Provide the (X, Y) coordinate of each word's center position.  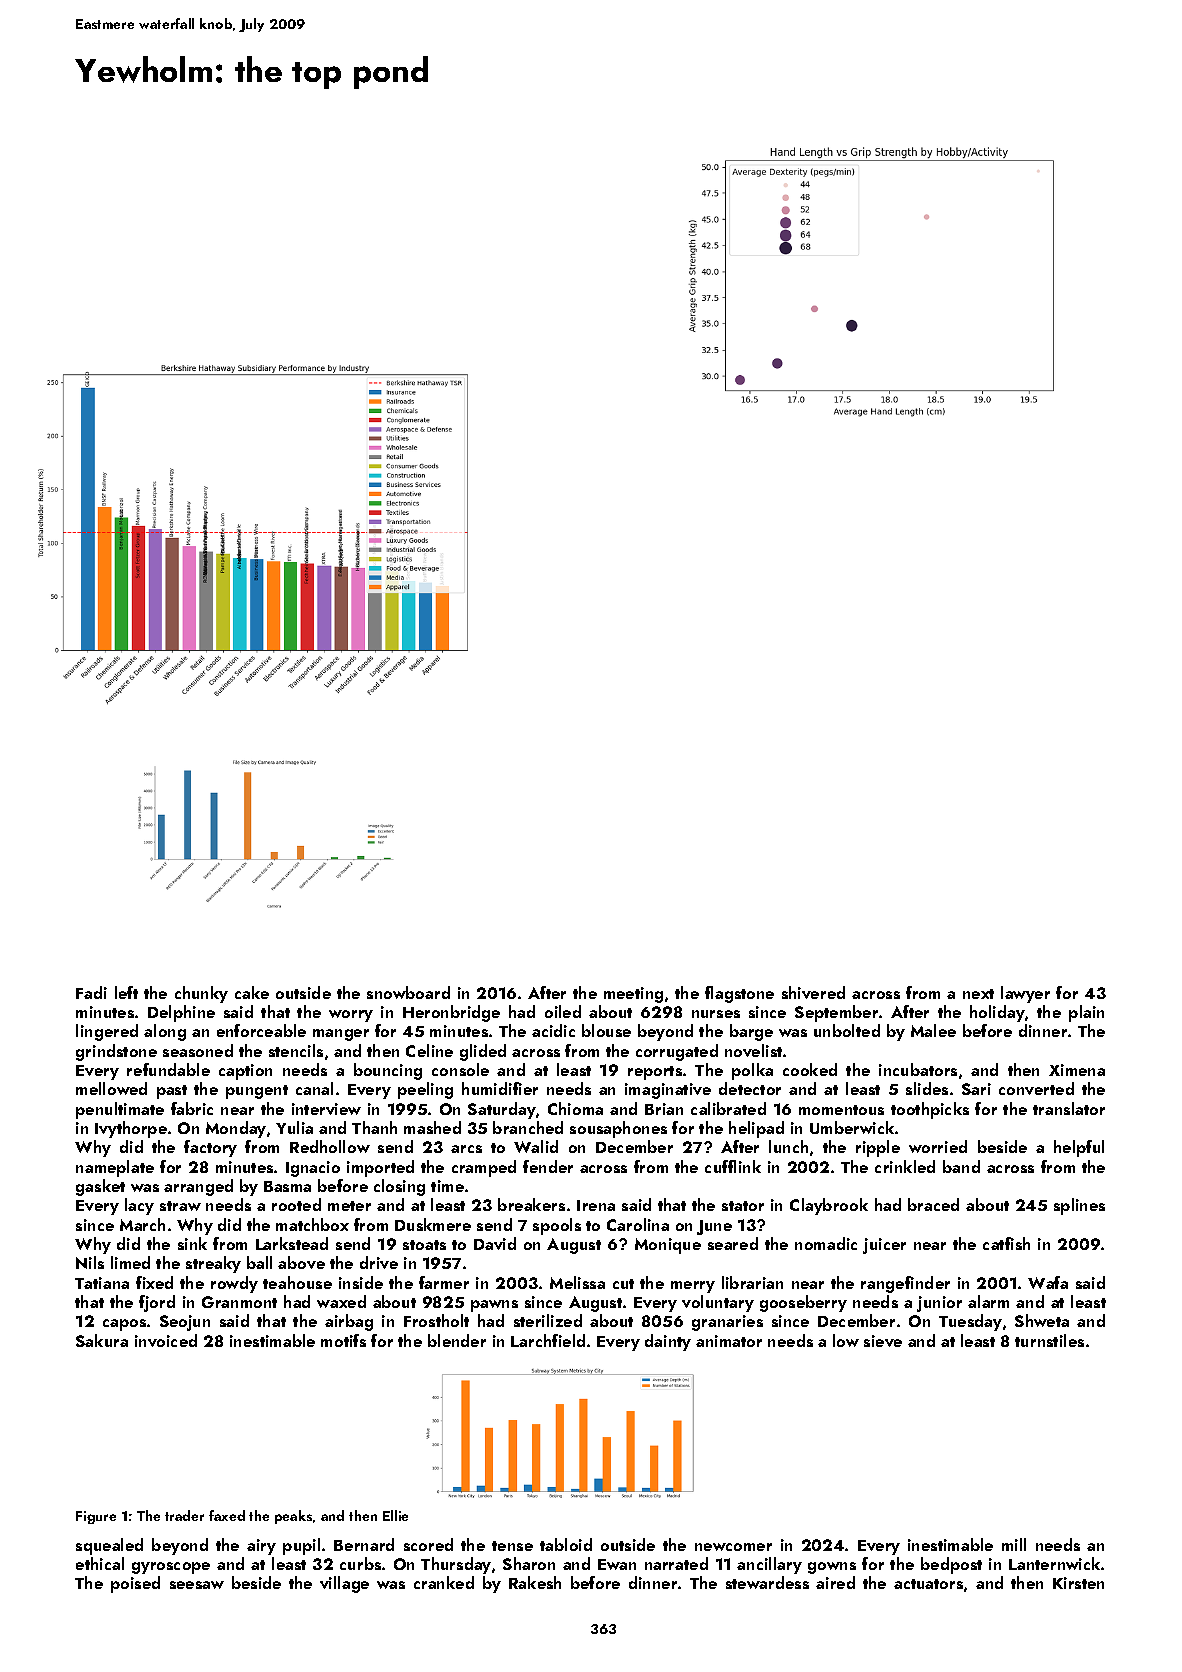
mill (1014, 1544)
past (172, 1092)
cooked (810, 1069)
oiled (563, 1011)
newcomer (733, 1547)
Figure (96, 1517)
